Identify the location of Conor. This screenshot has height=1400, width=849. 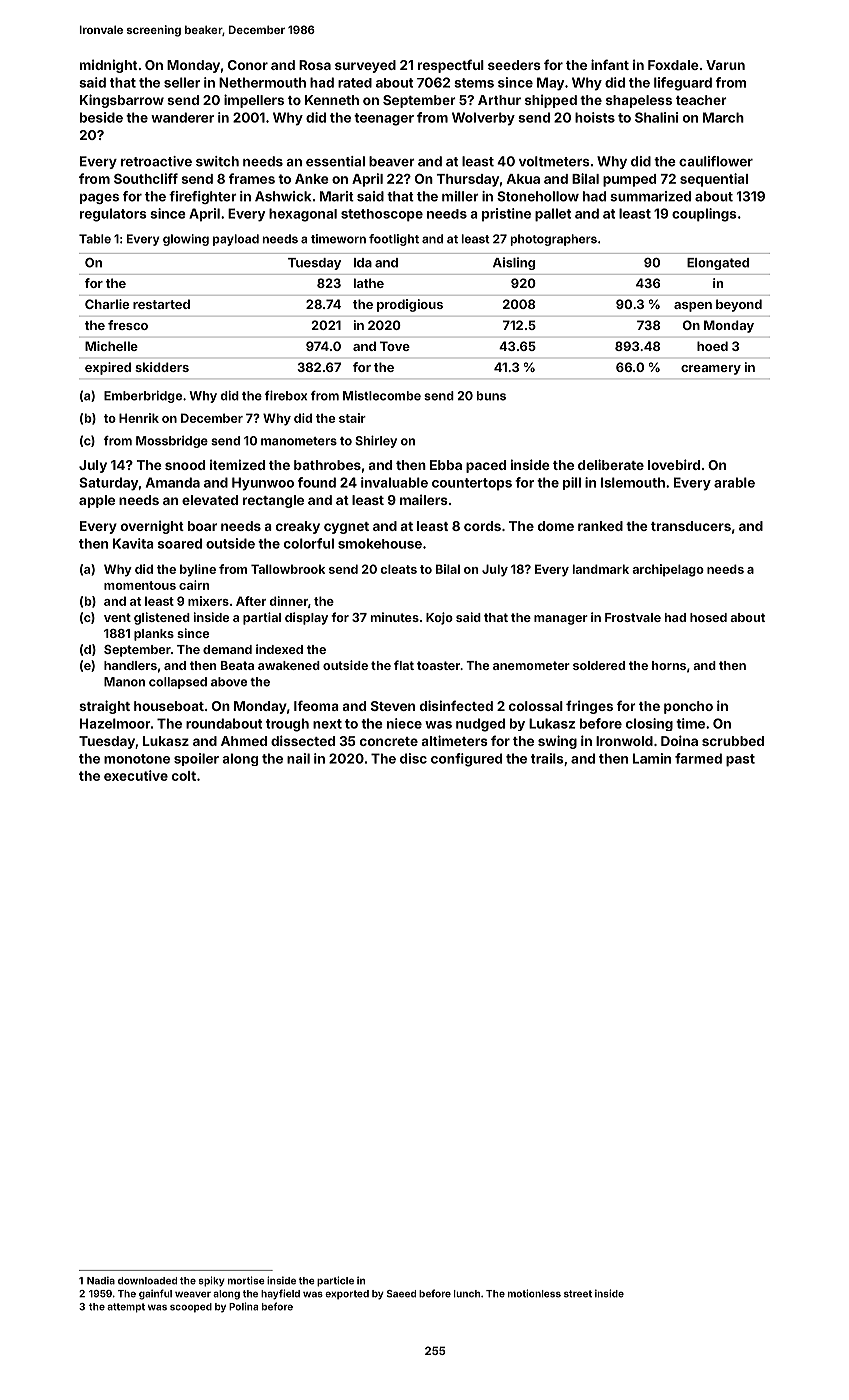
(248, 65).
